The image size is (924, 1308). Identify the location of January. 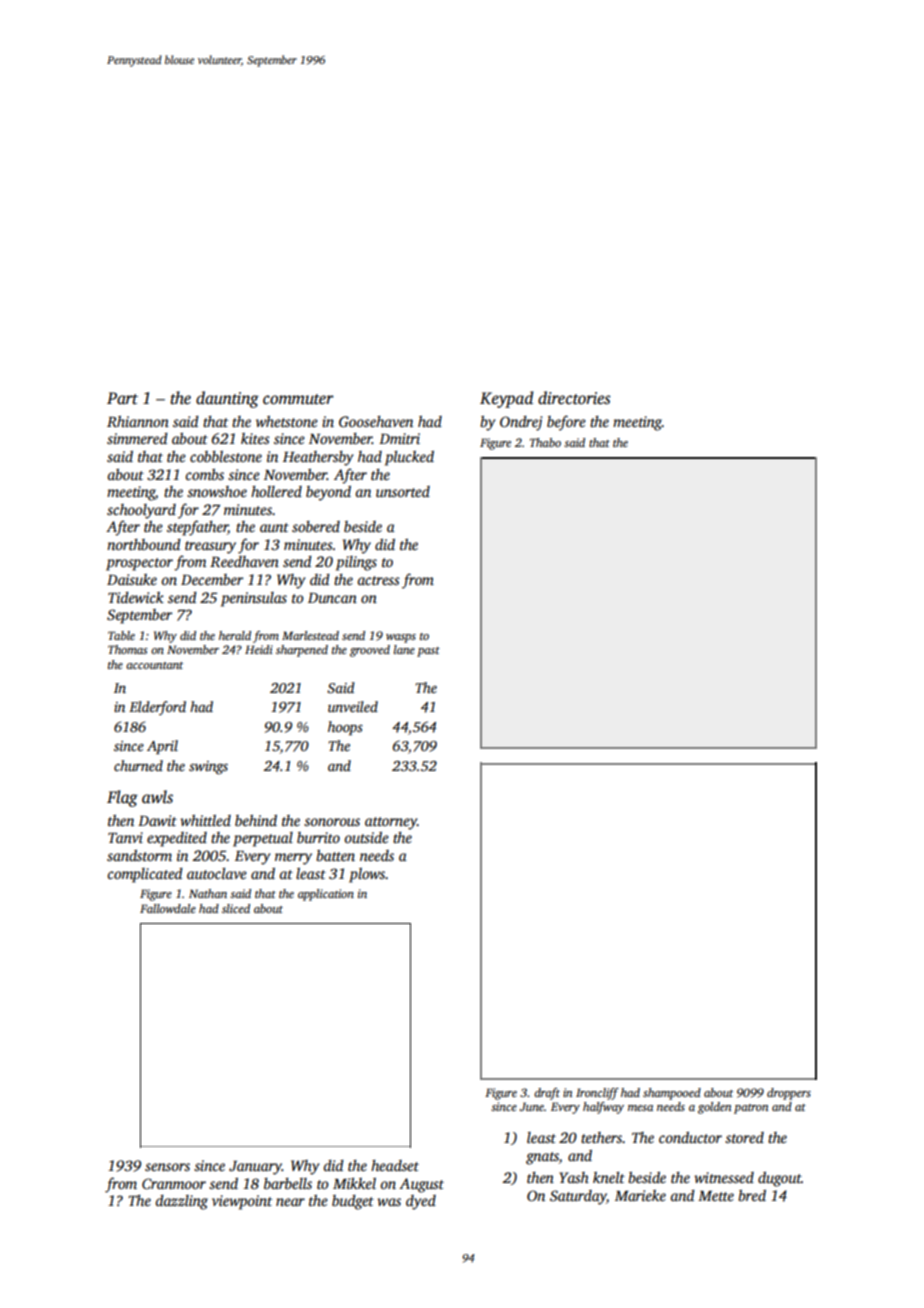
(255, 1168).
